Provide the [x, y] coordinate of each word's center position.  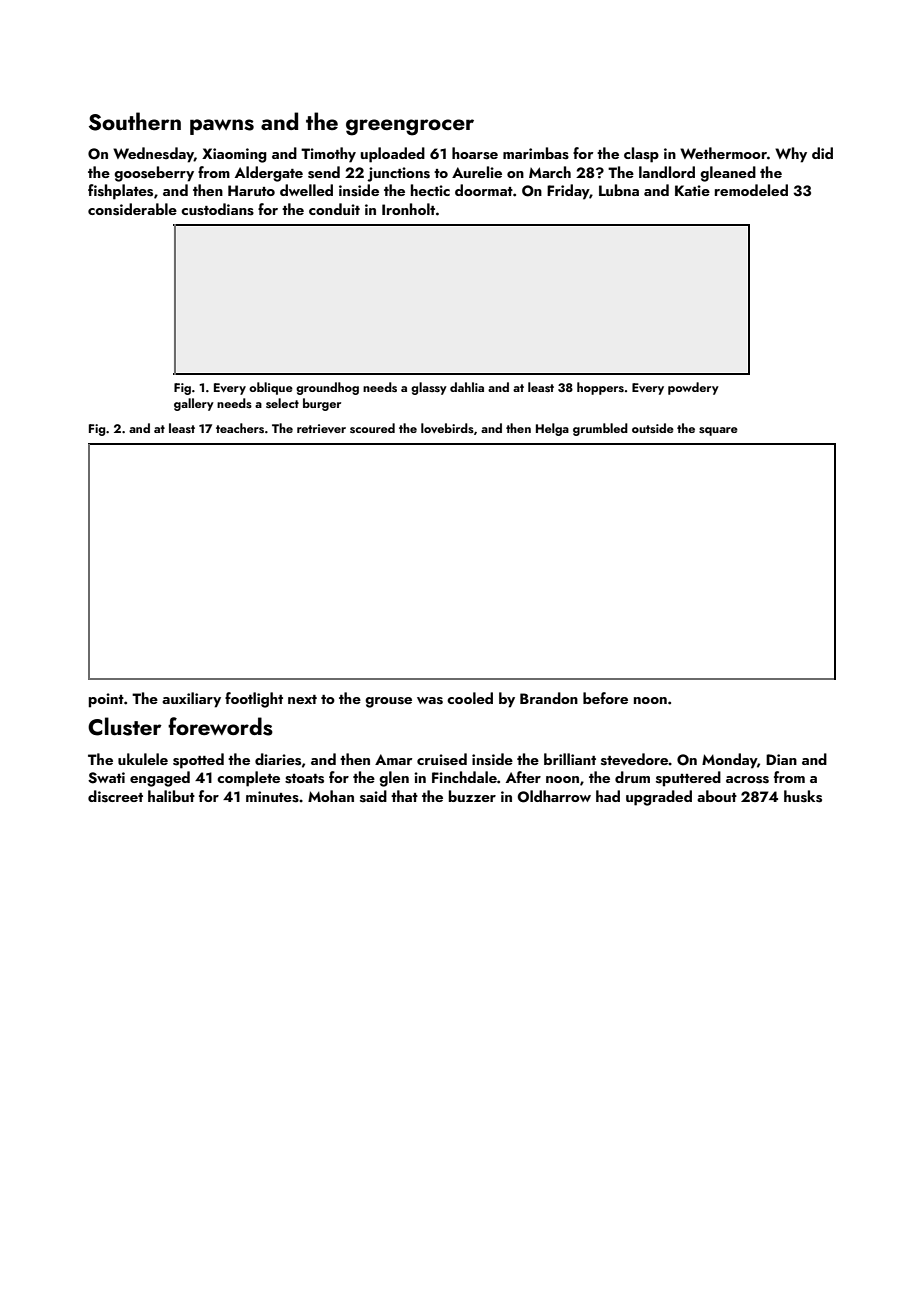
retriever [321, 428]
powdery [693, 388]
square [718, 431]
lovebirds [447, 428]
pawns [222, 127]
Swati [106, 778]
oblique [271, 388]
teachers [240, 428]
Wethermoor [723, 153]
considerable [132, 209]
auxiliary [191, 700]
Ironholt [408, 209]
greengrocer [410, 127]
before [605, 698]
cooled [470, 698]
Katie [692, 190]
